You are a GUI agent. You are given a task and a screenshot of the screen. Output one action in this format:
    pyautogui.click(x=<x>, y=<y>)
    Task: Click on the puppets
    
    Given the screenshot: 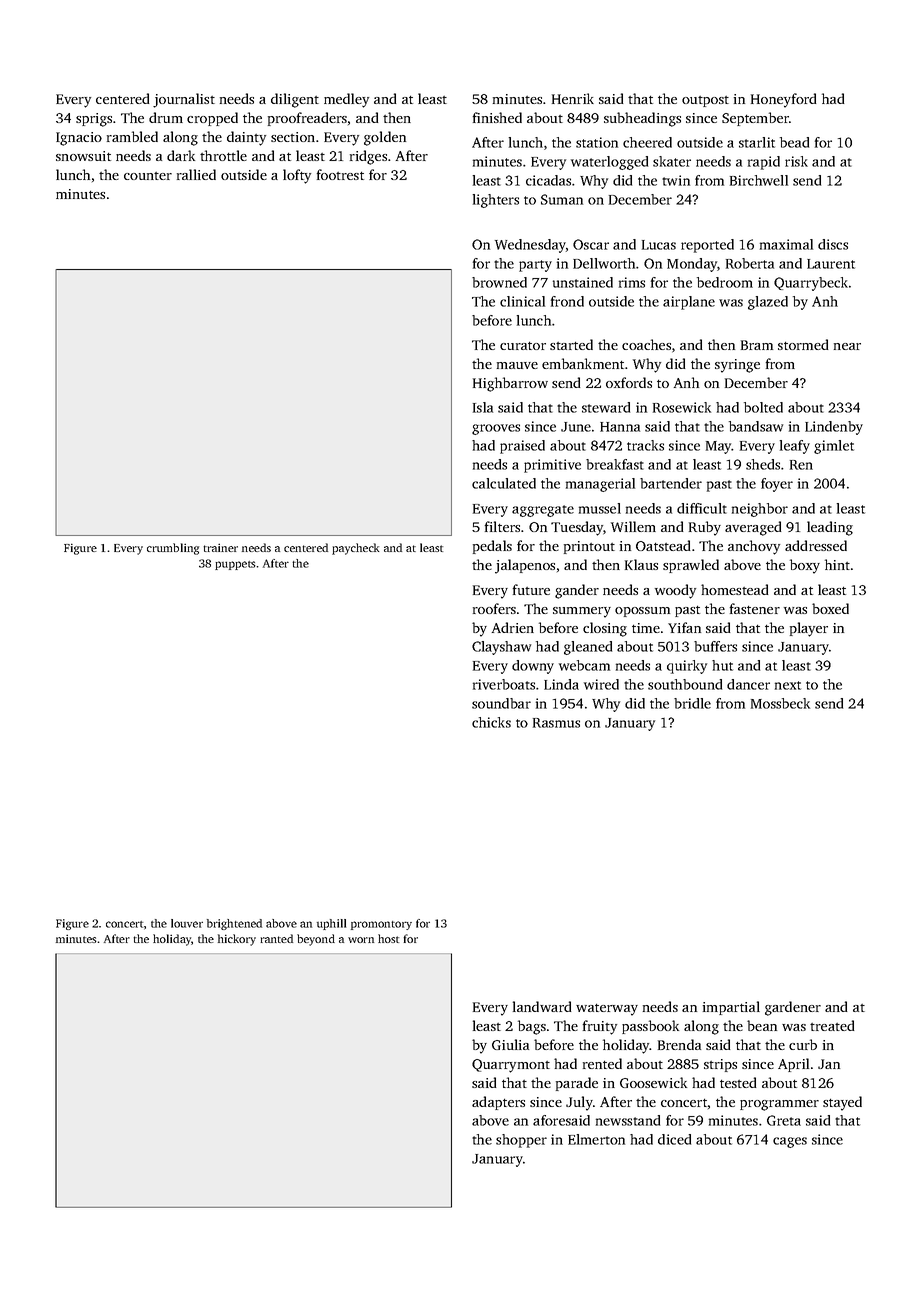 What is the action you would take?
    pyautogui.click(x=235, y=565)
